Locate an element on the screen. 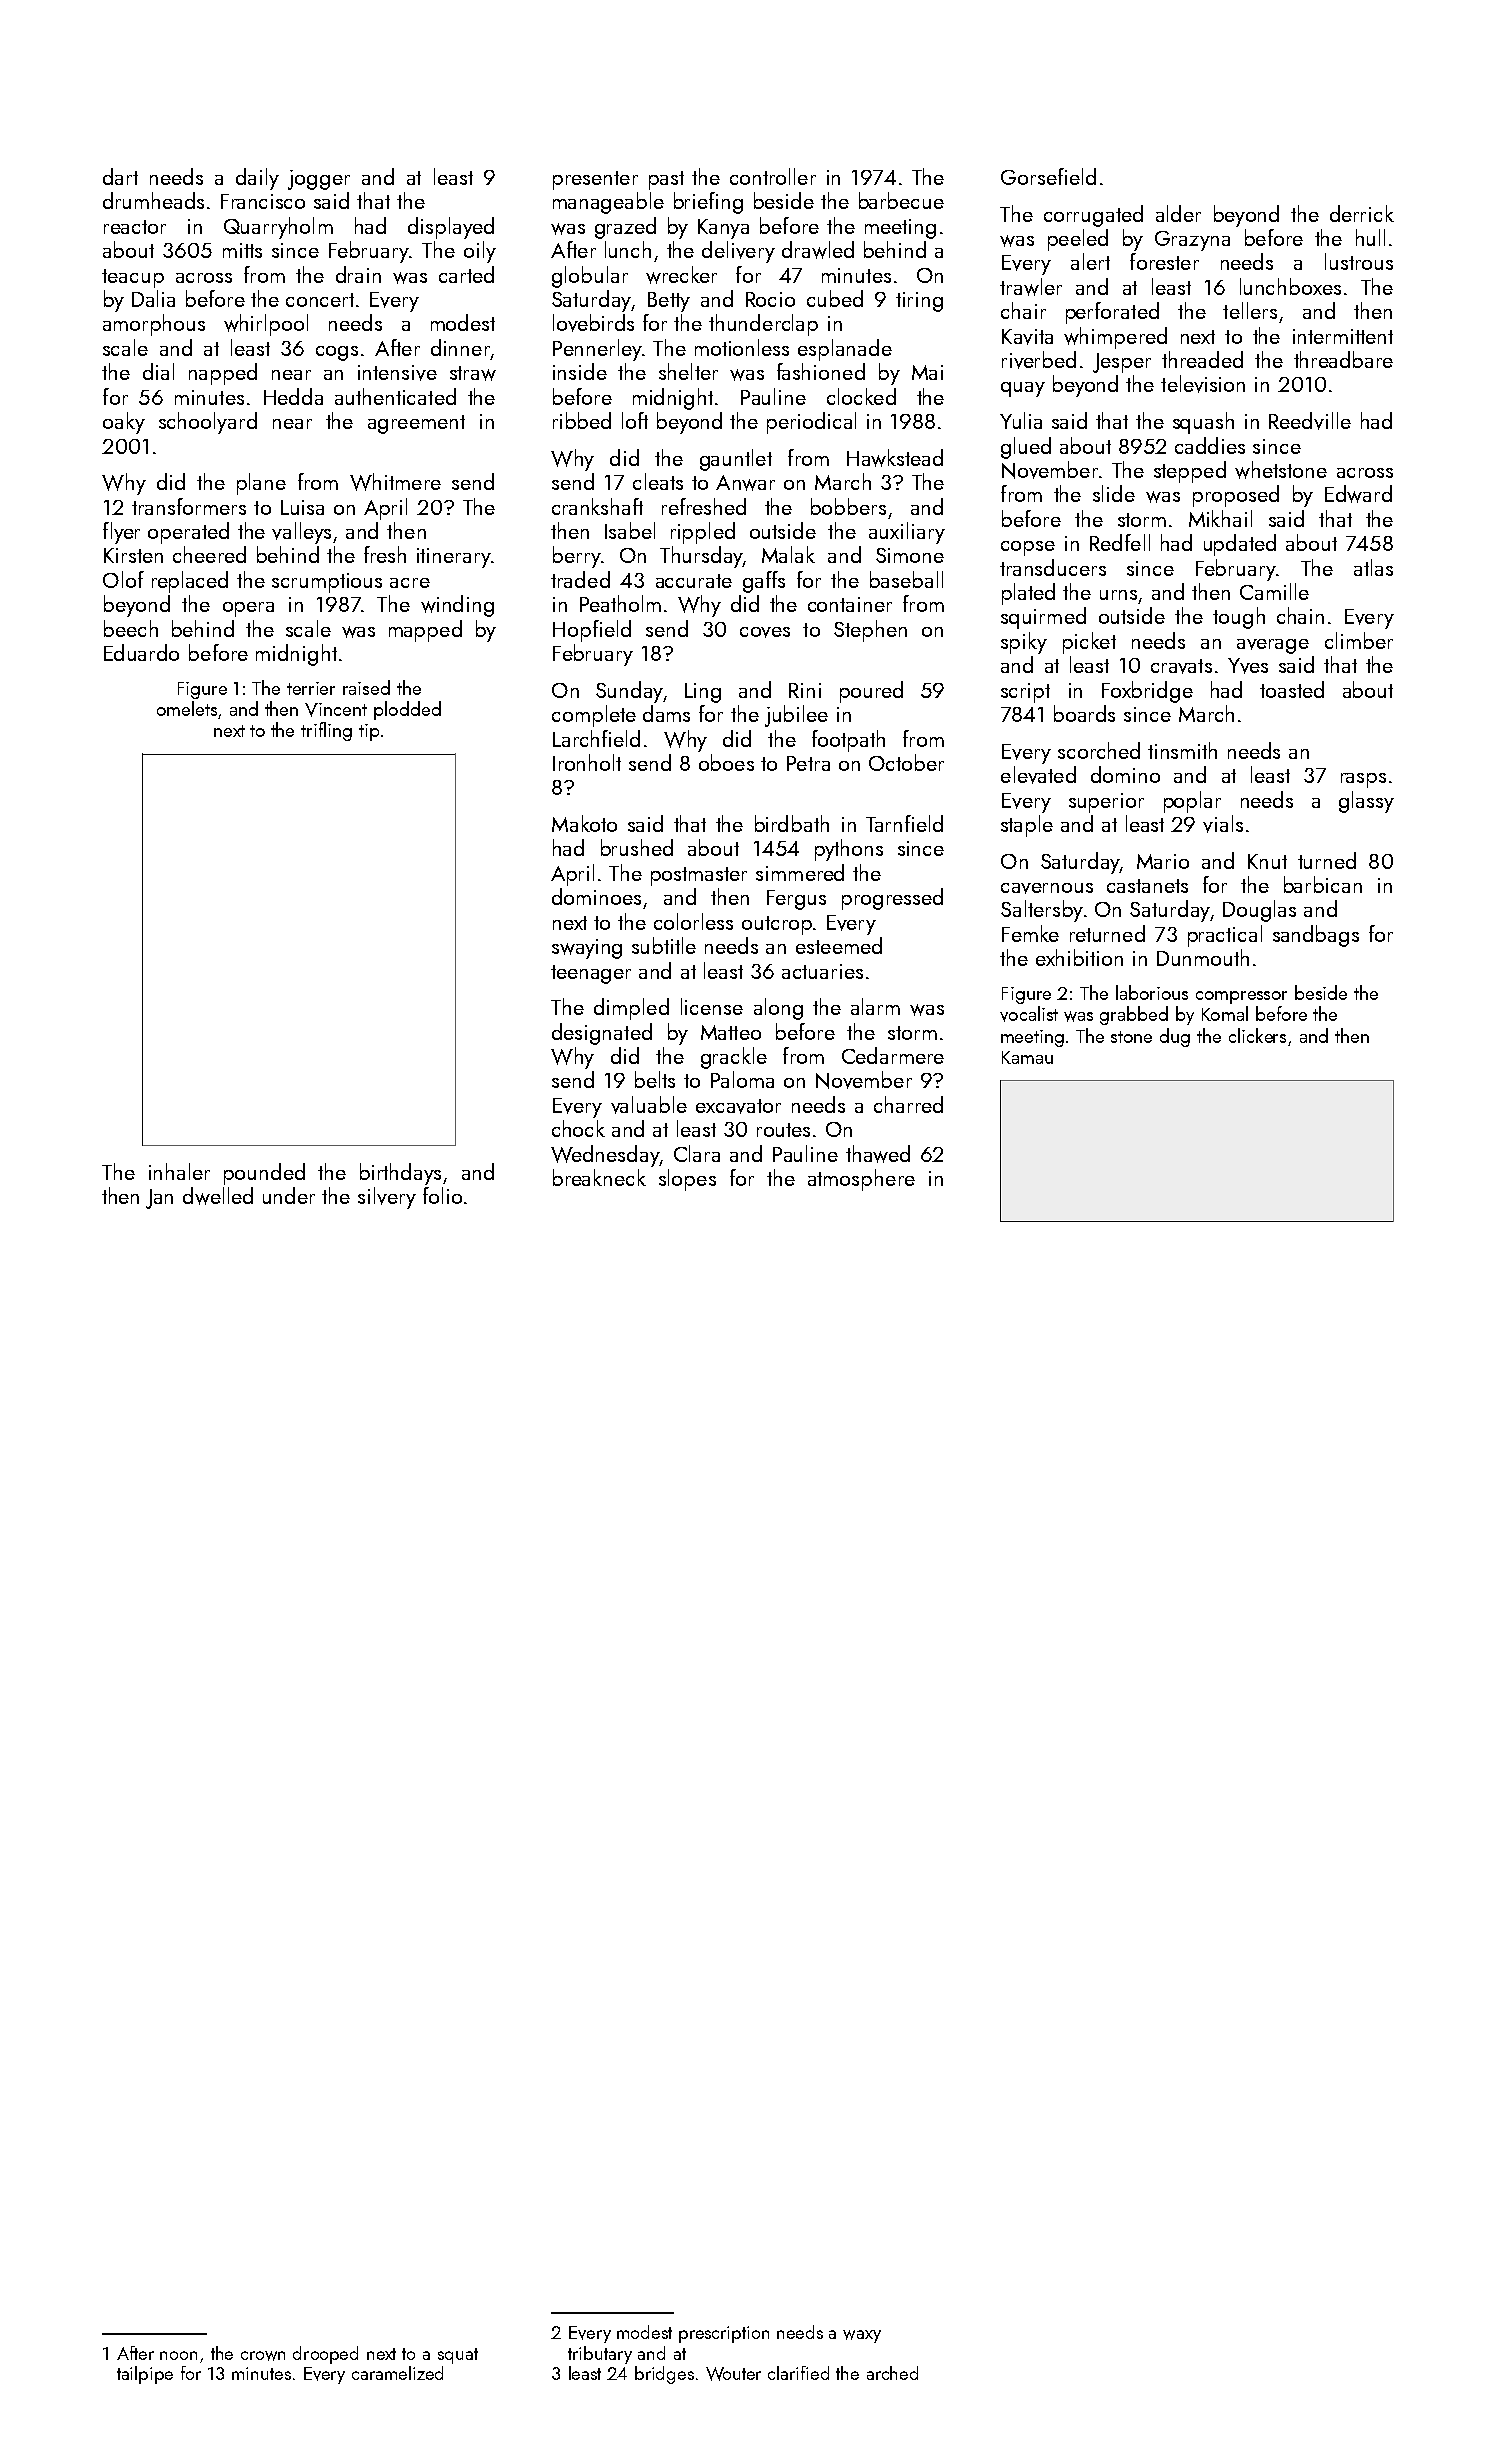 This screenshot has width=1496, height=2464. alder is located at coordinates (1178, 213).
